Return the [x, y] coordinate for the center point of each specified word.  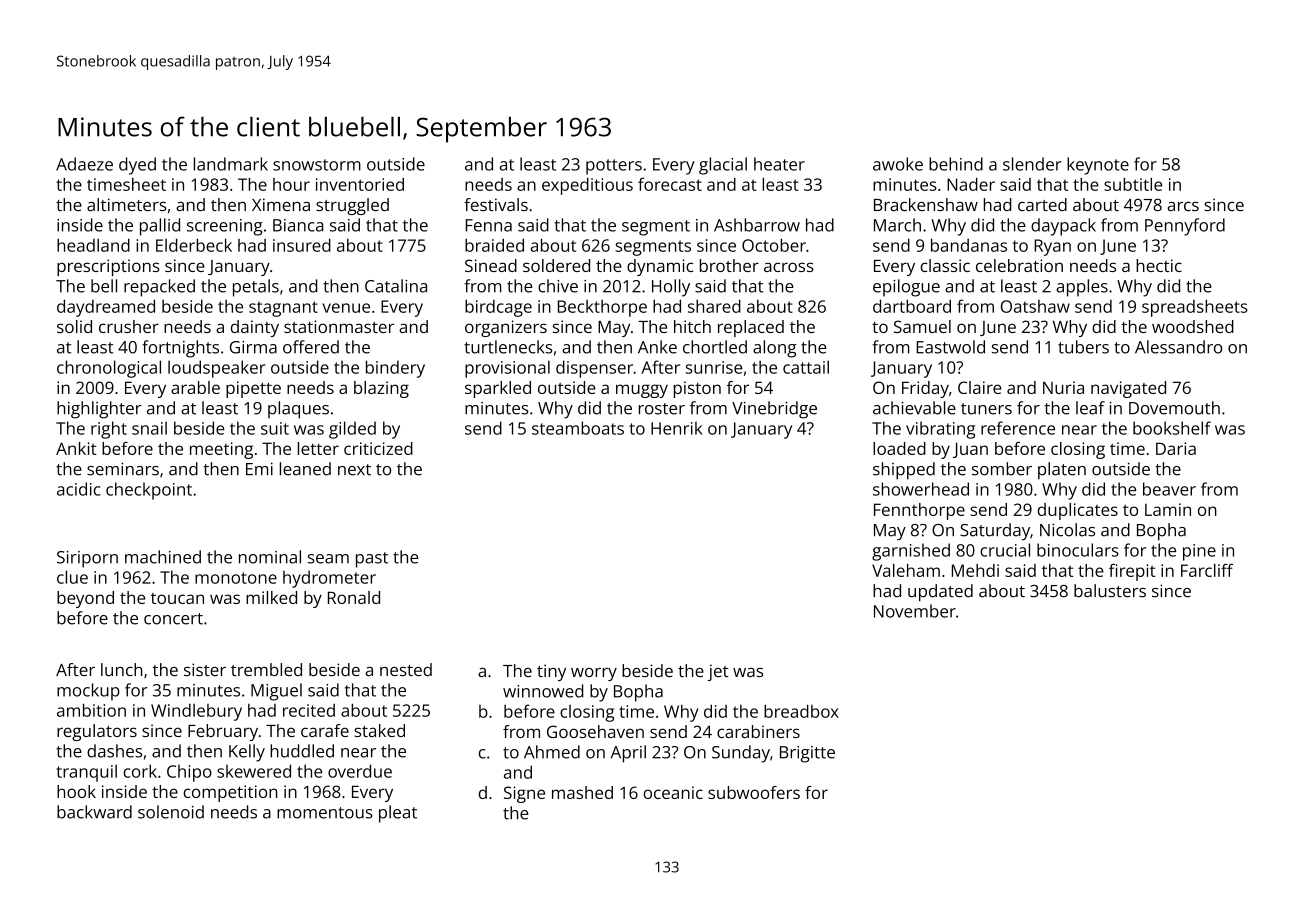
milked [271, 597]
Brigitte [807, 754]
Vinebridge [774, 410]
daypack [1063, 227]
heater [779, 164]
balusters [1110, 591]
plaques [298, 410]
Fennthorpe [919, 511]
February [223, 732]
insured [302, 245]
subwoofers [754, 792]
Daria [1176, 448]
